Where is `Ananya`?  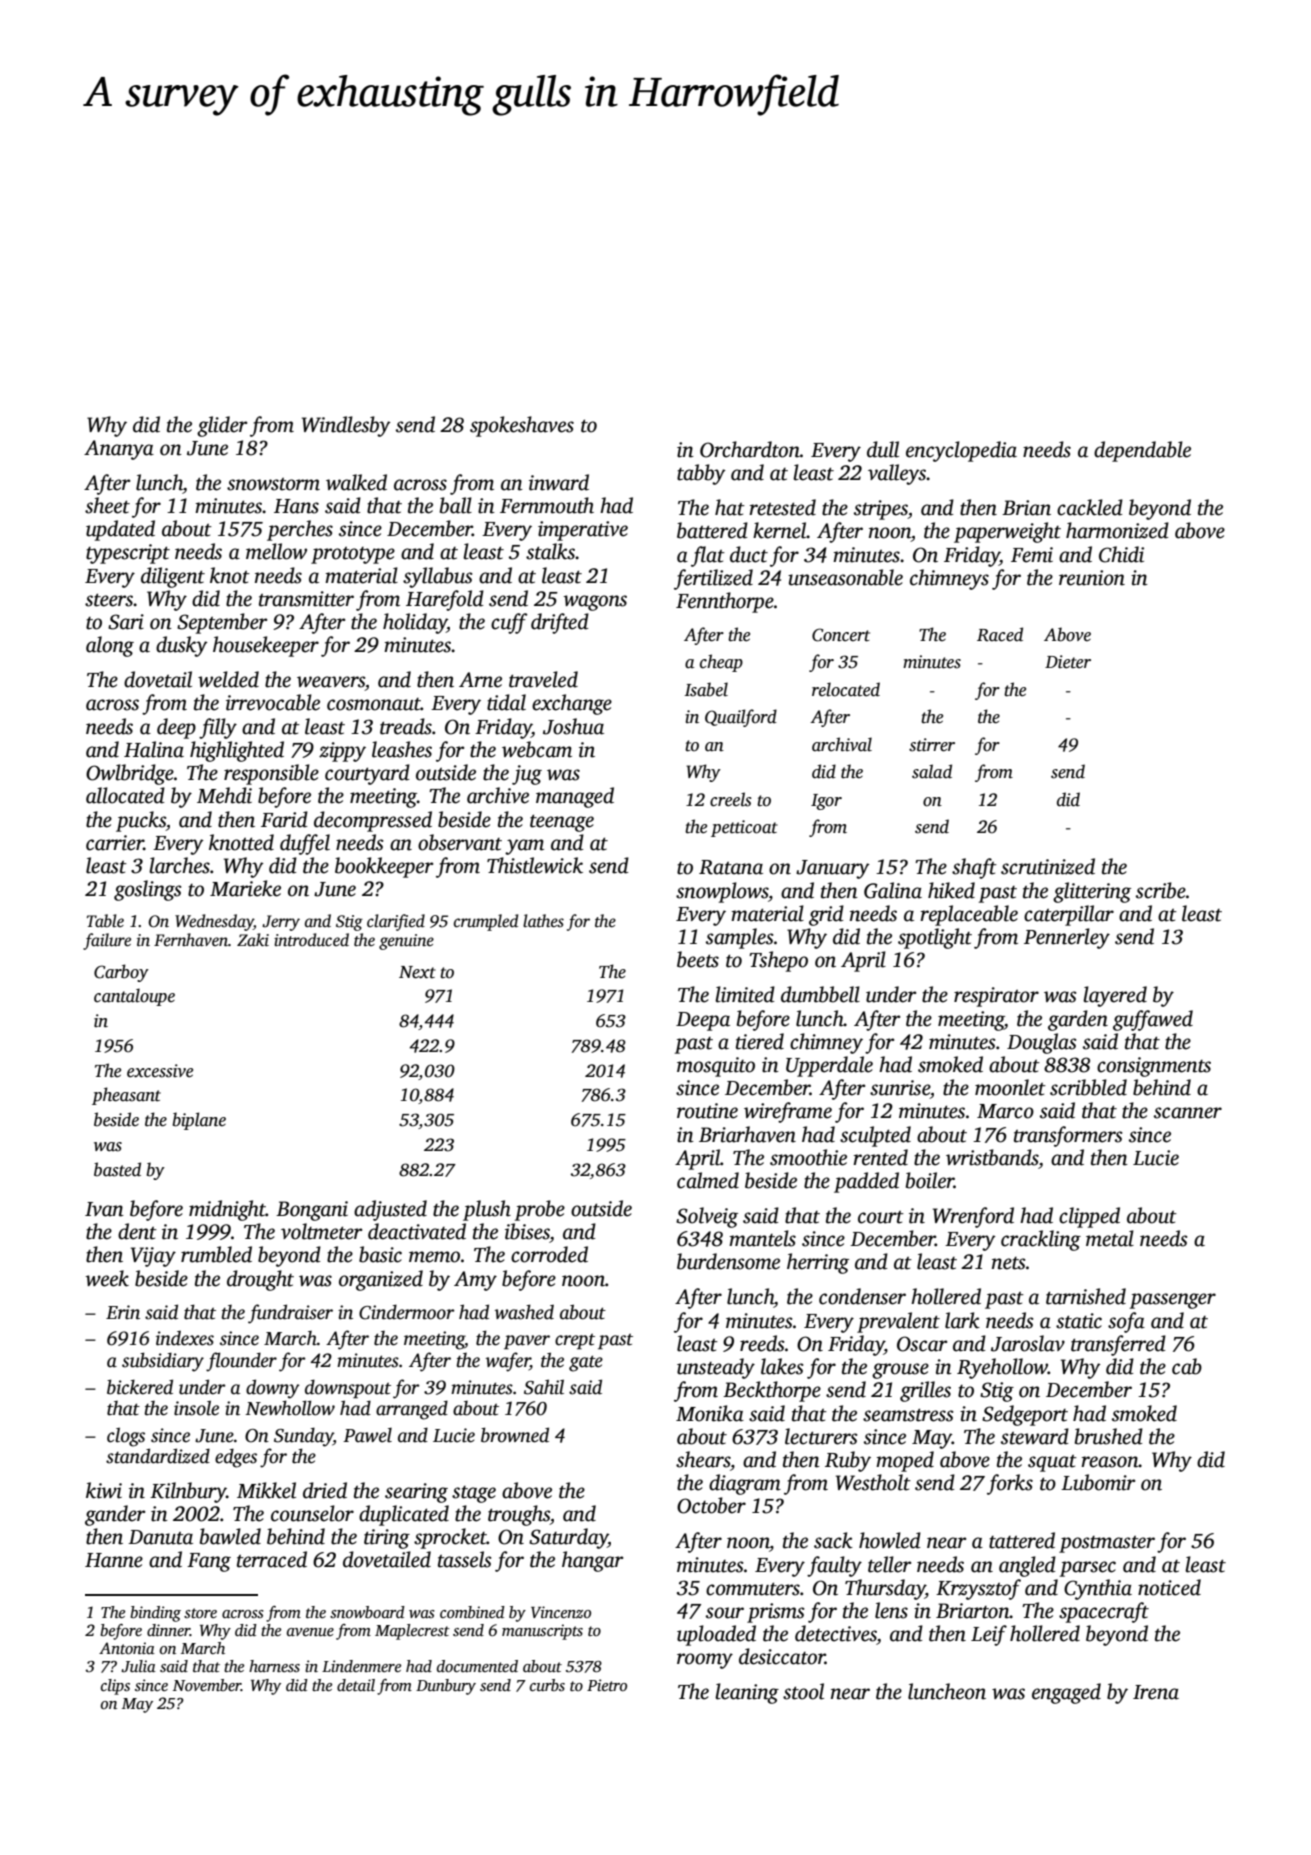
Ananya is located at coordinates (119, 450).
